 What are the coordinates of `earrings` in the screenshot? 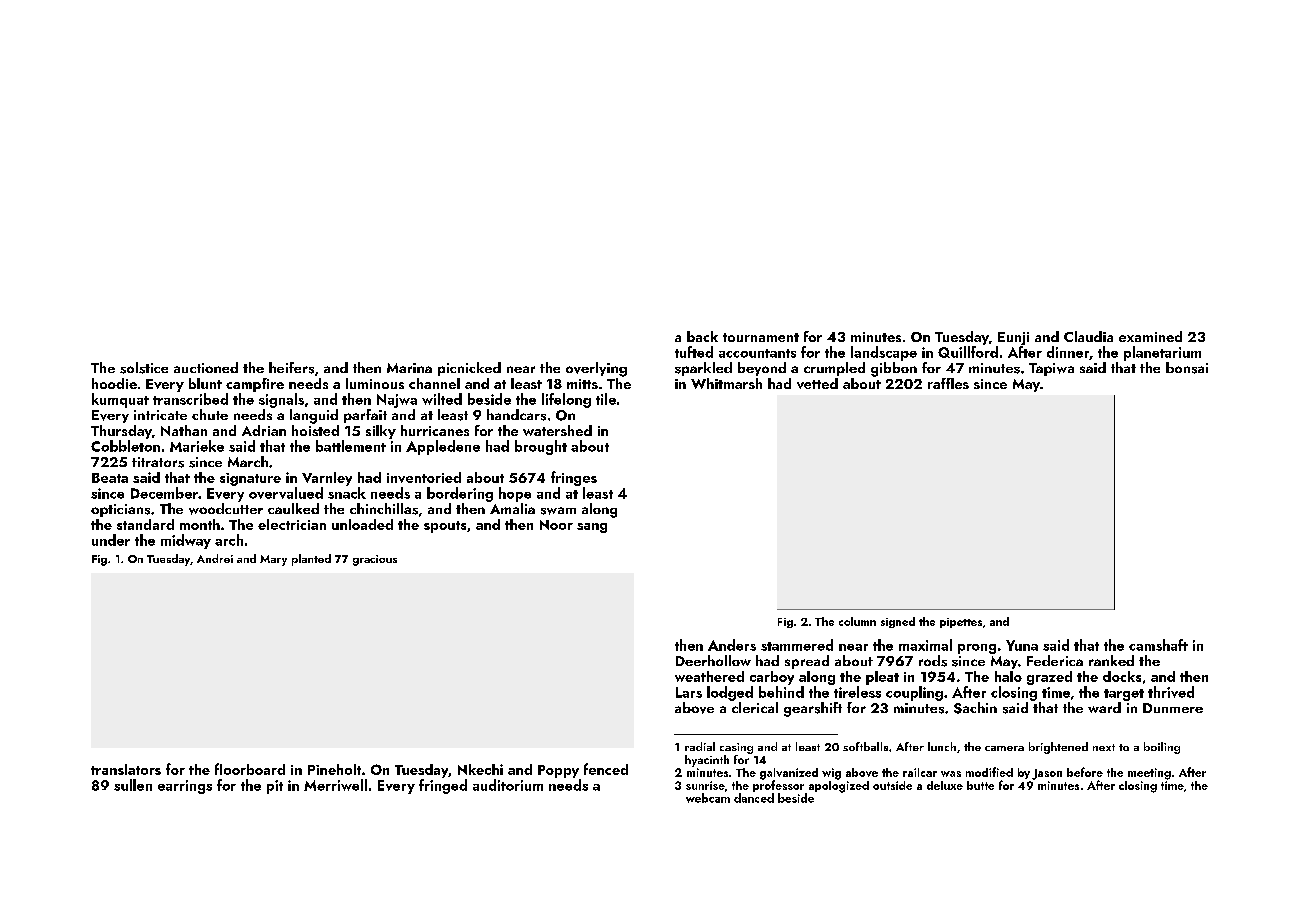 It's located at (185, 787).
